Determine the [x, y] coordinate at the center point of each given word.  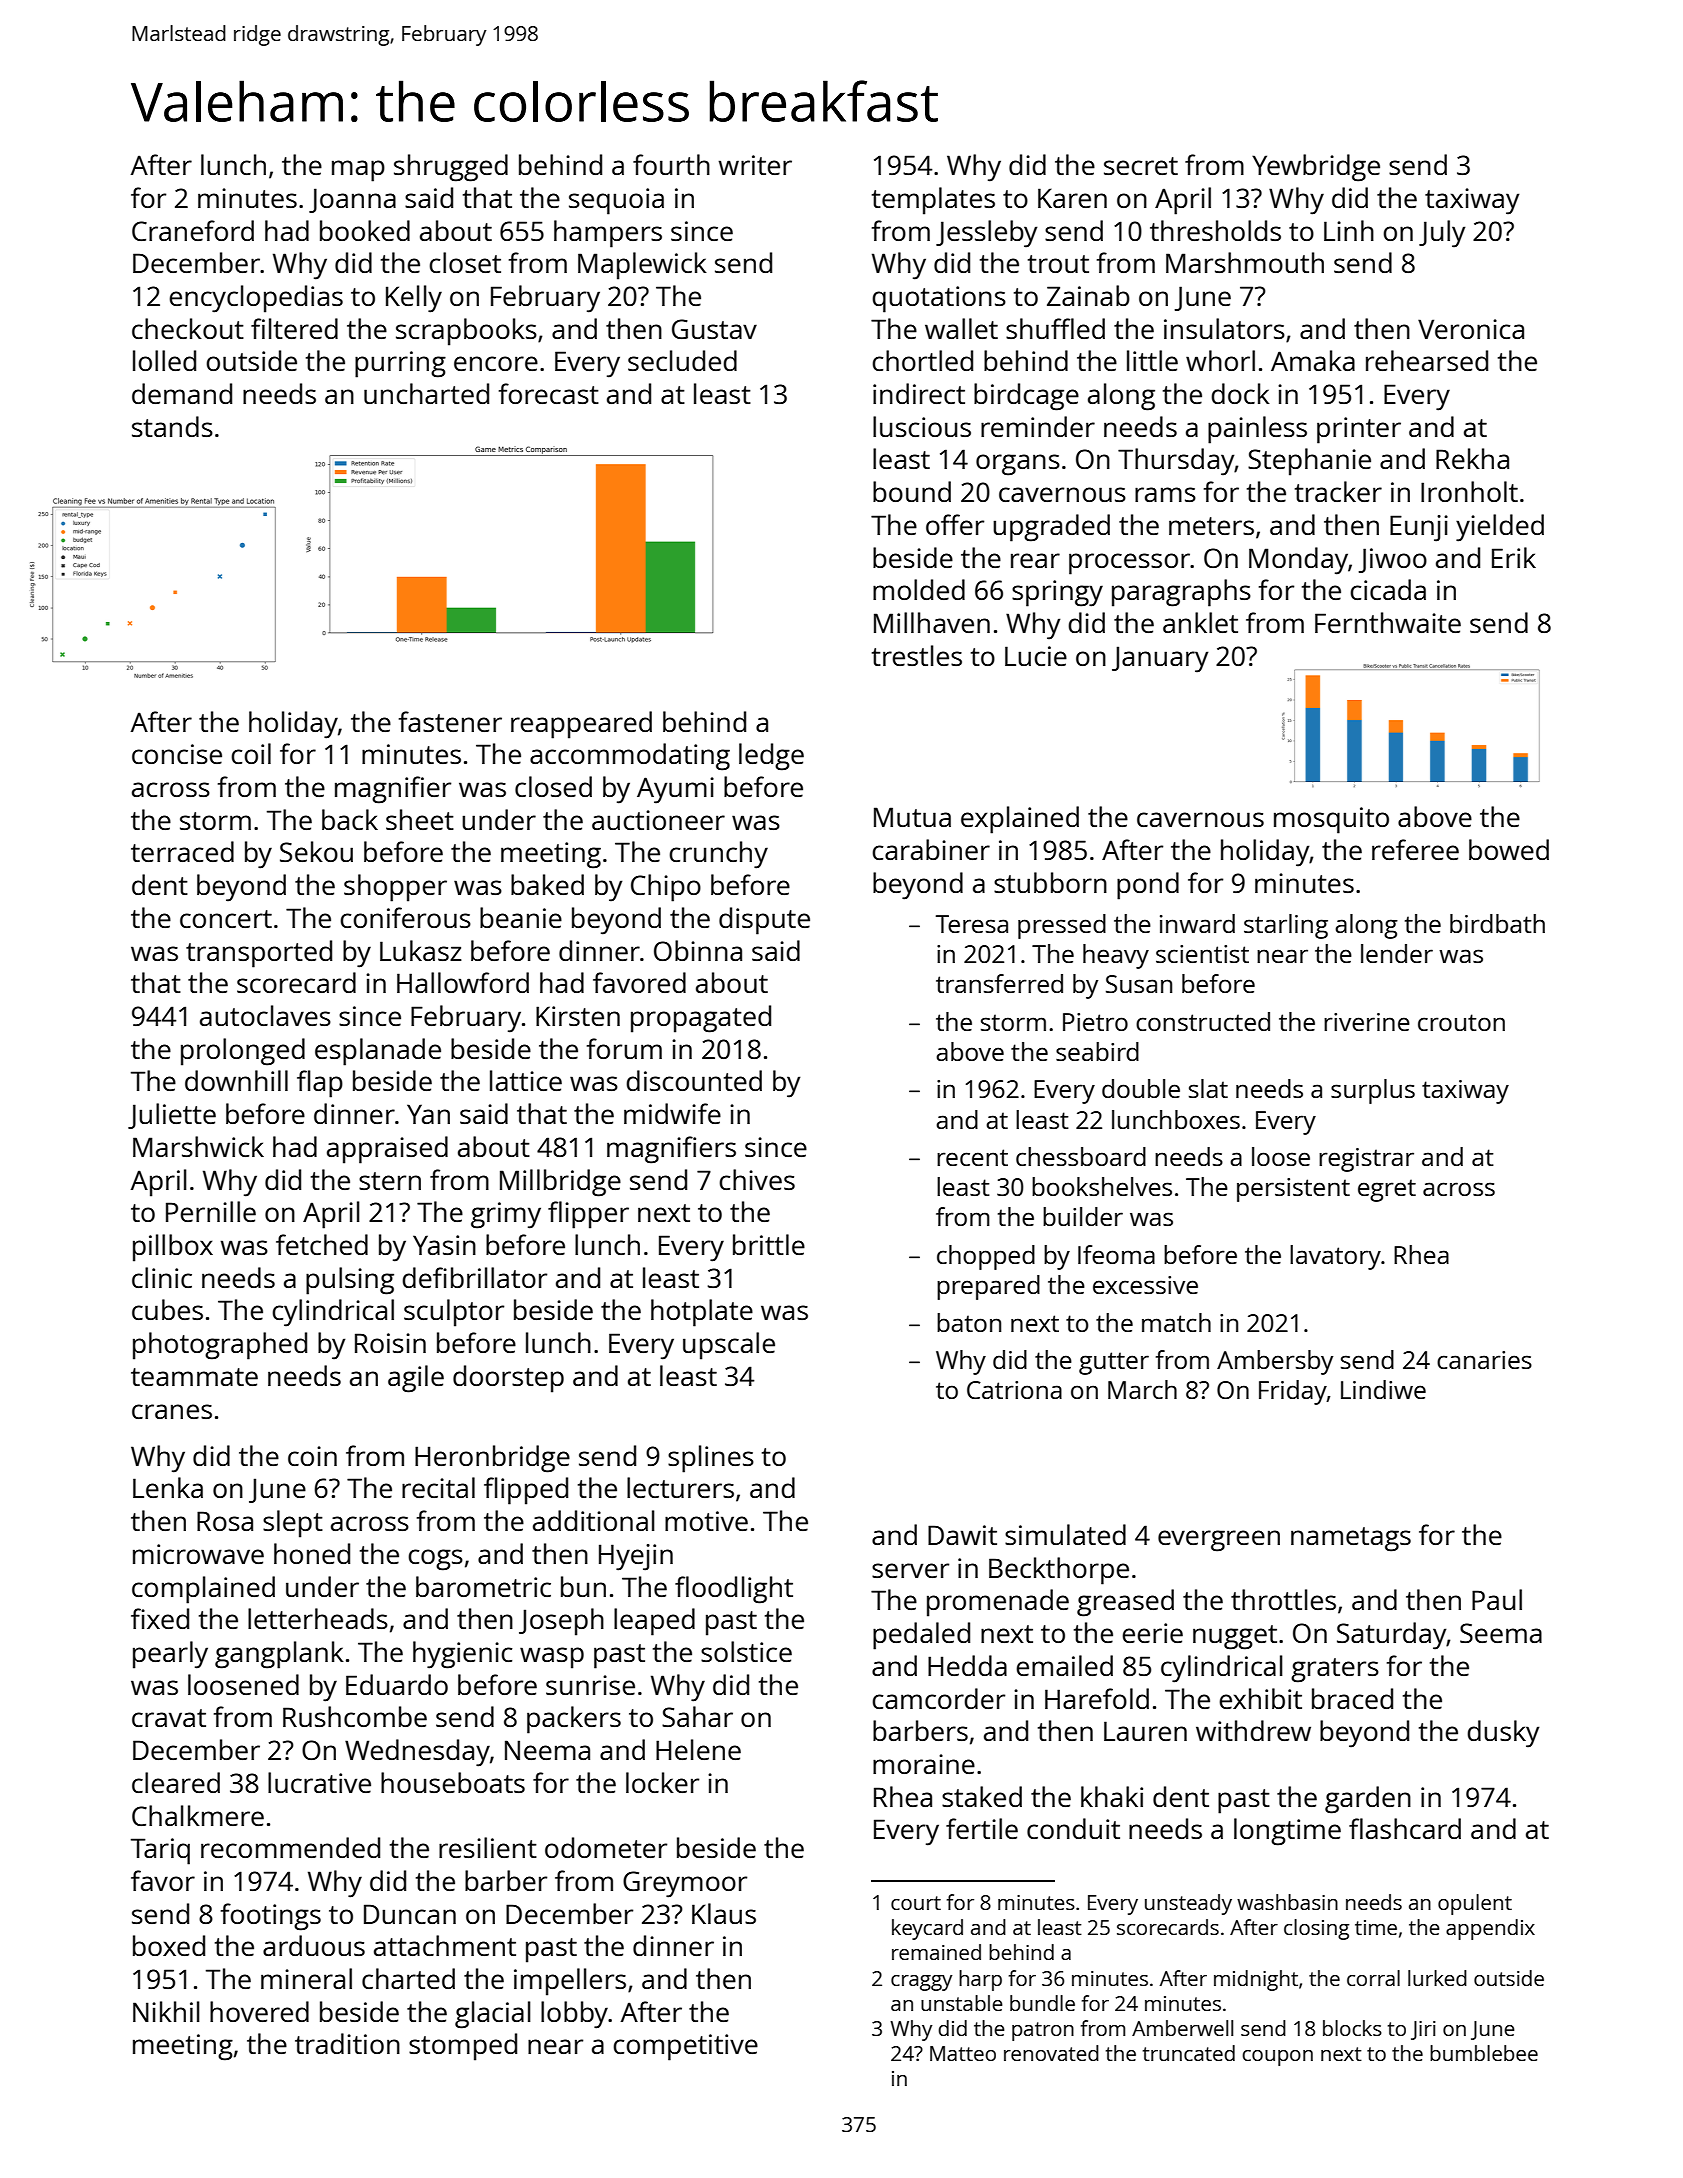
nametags [1351, 1539]
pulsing [350, 1281]
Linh [1349, 230]
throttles [1283, 1599]
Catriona [1014, 1390]
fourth [671, 164]
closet [465, 262]
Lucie [1036, 656]
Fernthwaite [1388, 622]
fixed [160, 1618]
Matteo [963, 2053]
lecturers [680, 1487]
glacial [493, 2015]
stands [172, 426]
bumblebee [1484, 2053]
